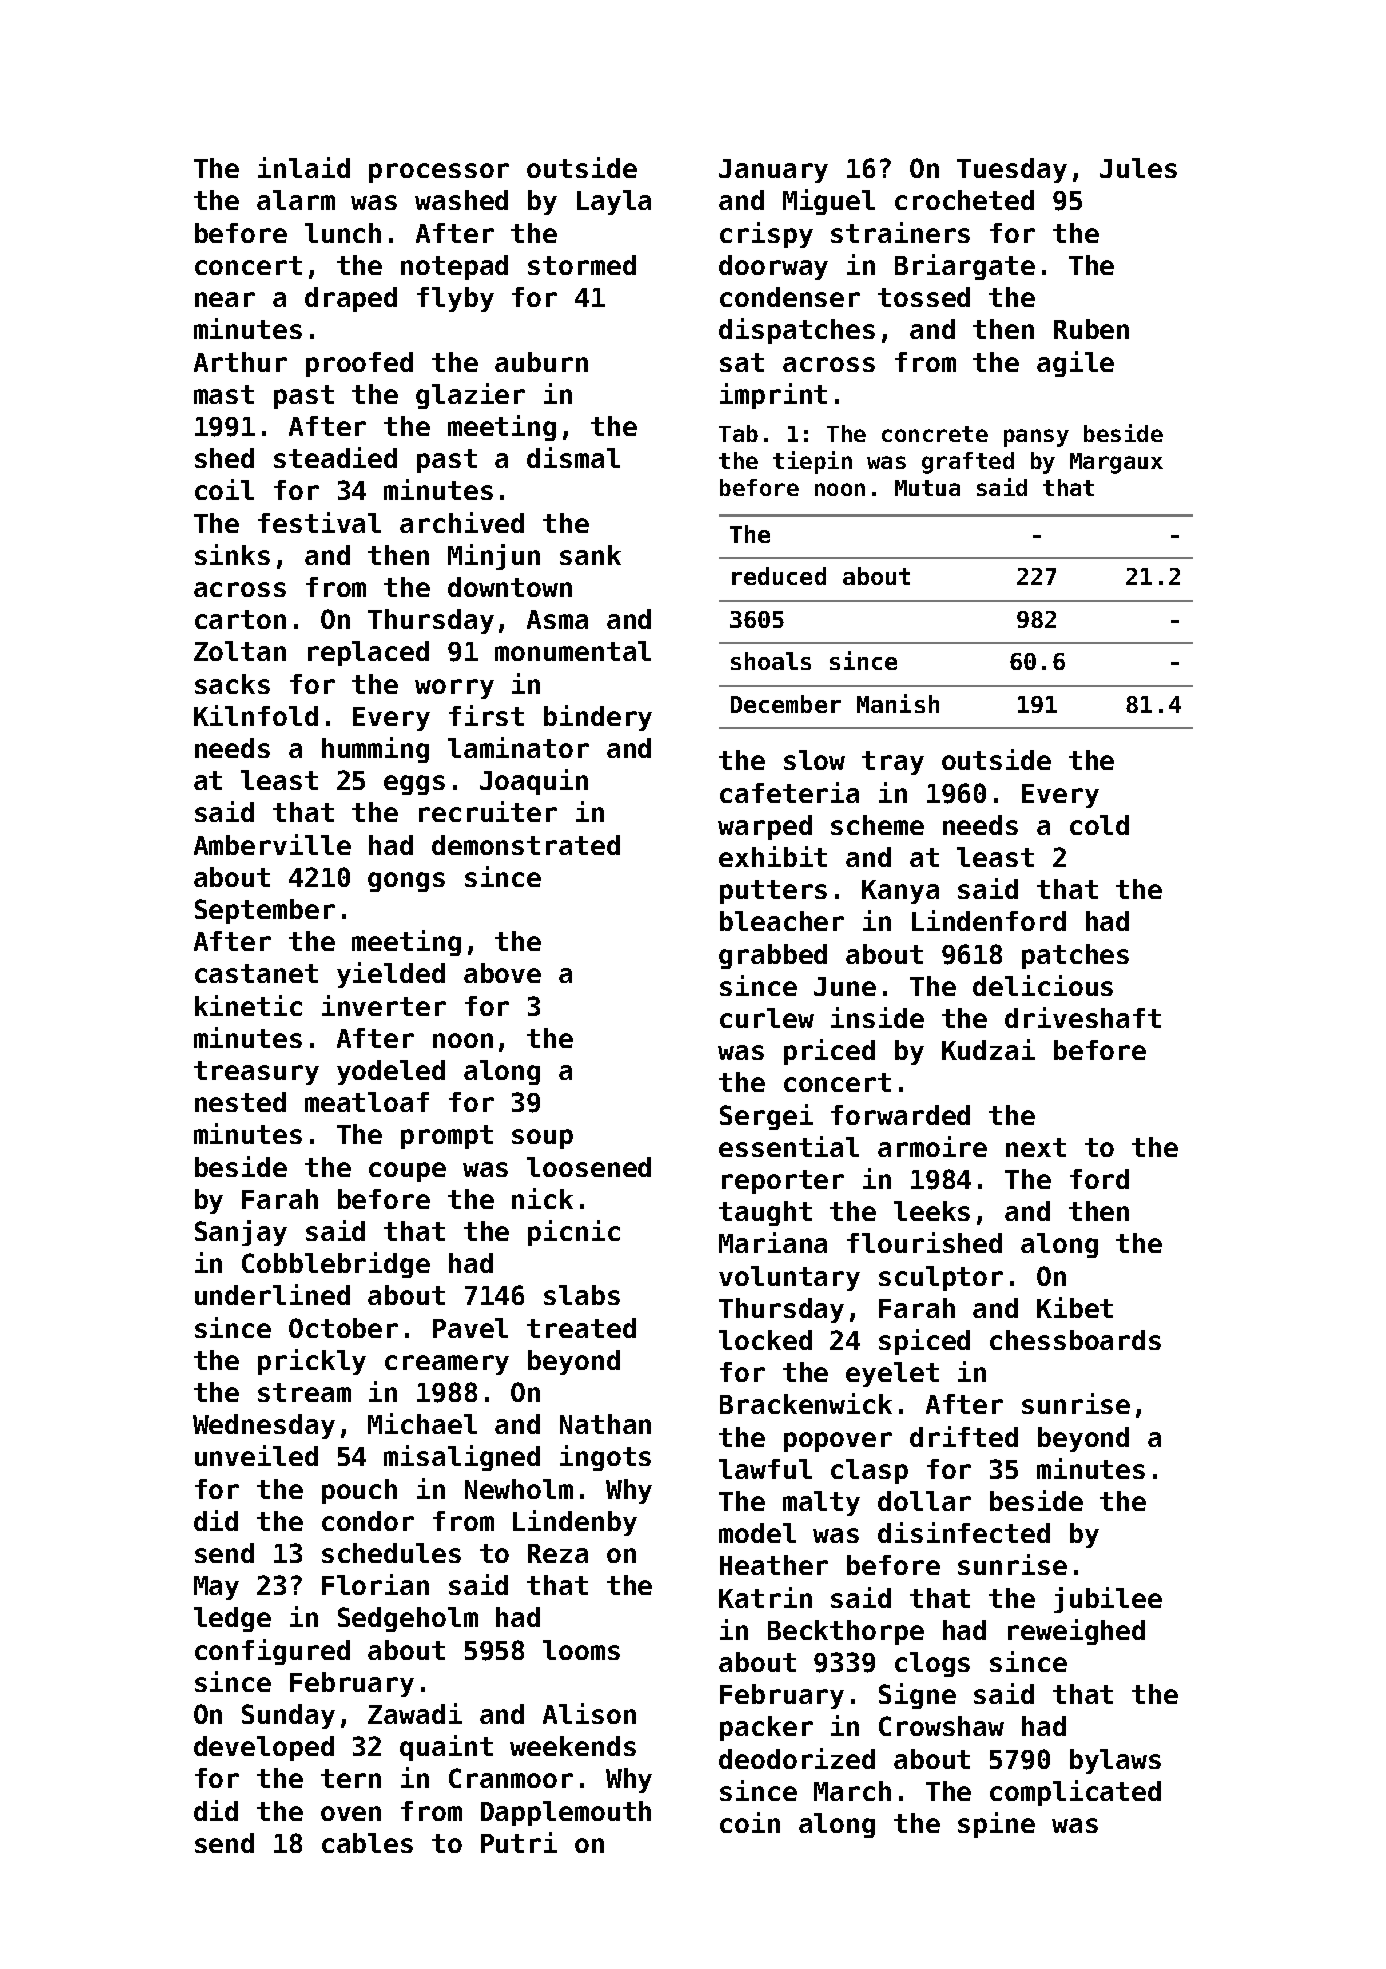 Image resolution: width=1386 pixels, height=1969 pixels. What do you see at coordinates (391, 1072) in the page?
I see `yodeled` at bounding box center [391, 1072].
